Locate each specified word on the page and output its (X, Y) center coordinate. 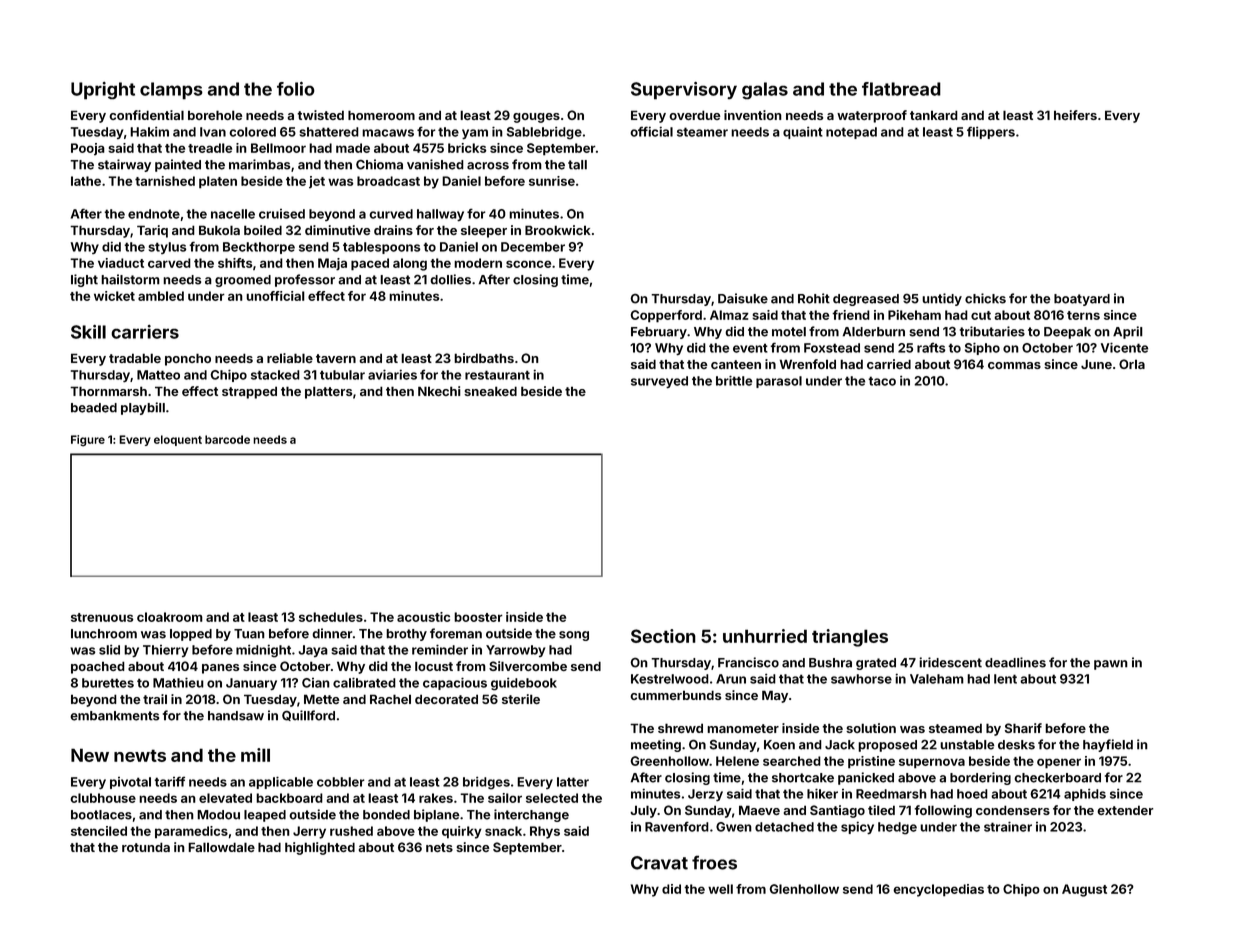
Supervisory (684, 91)
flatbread (901, 89)
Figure (88, 441)
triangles (850, 638)
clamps (171, 91)
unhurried (765, 636)
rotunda (146, 847)
